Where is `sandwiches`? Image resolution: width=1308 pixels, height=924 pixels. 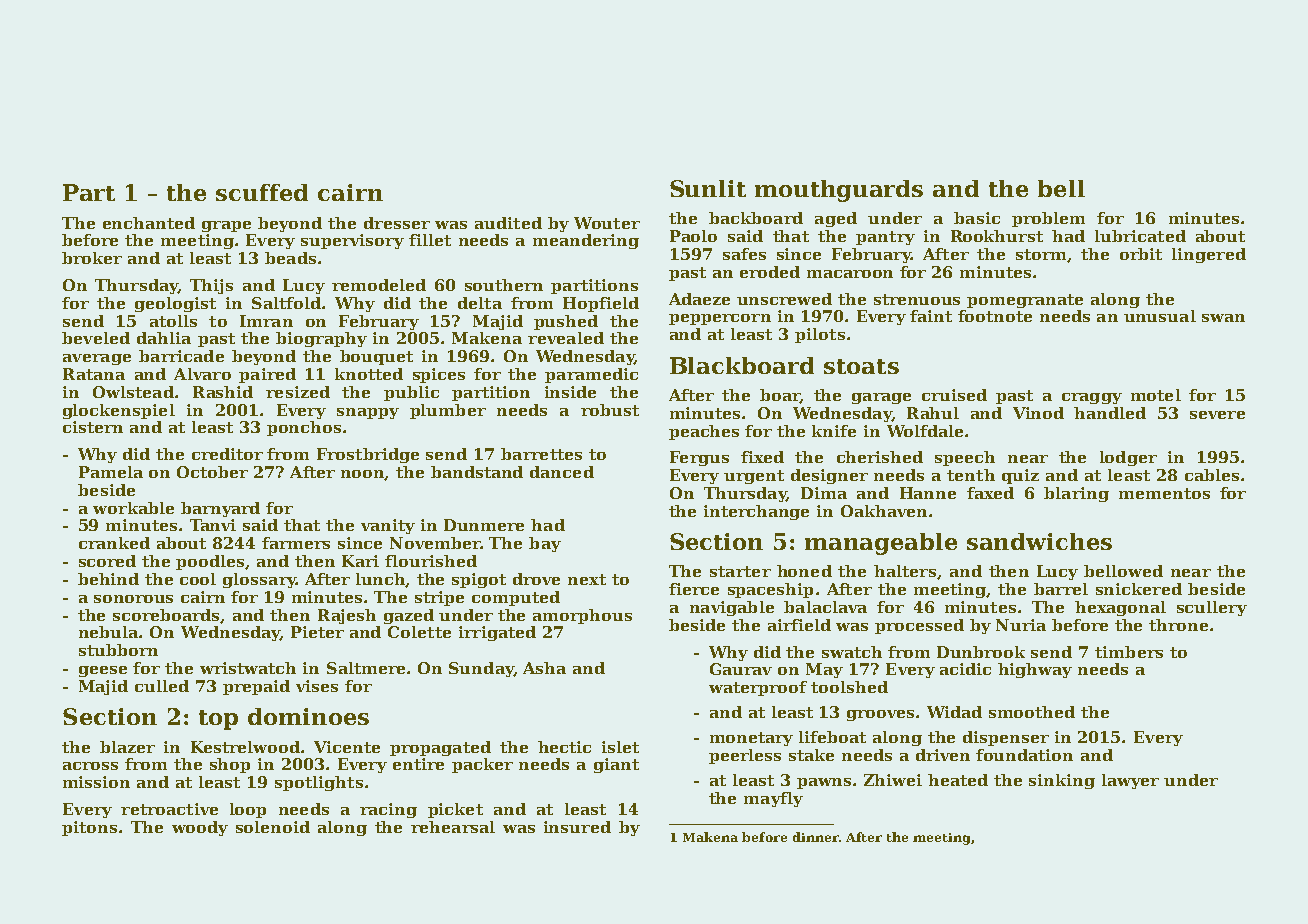 sandwiches is located at coordinates (1039, 541).
